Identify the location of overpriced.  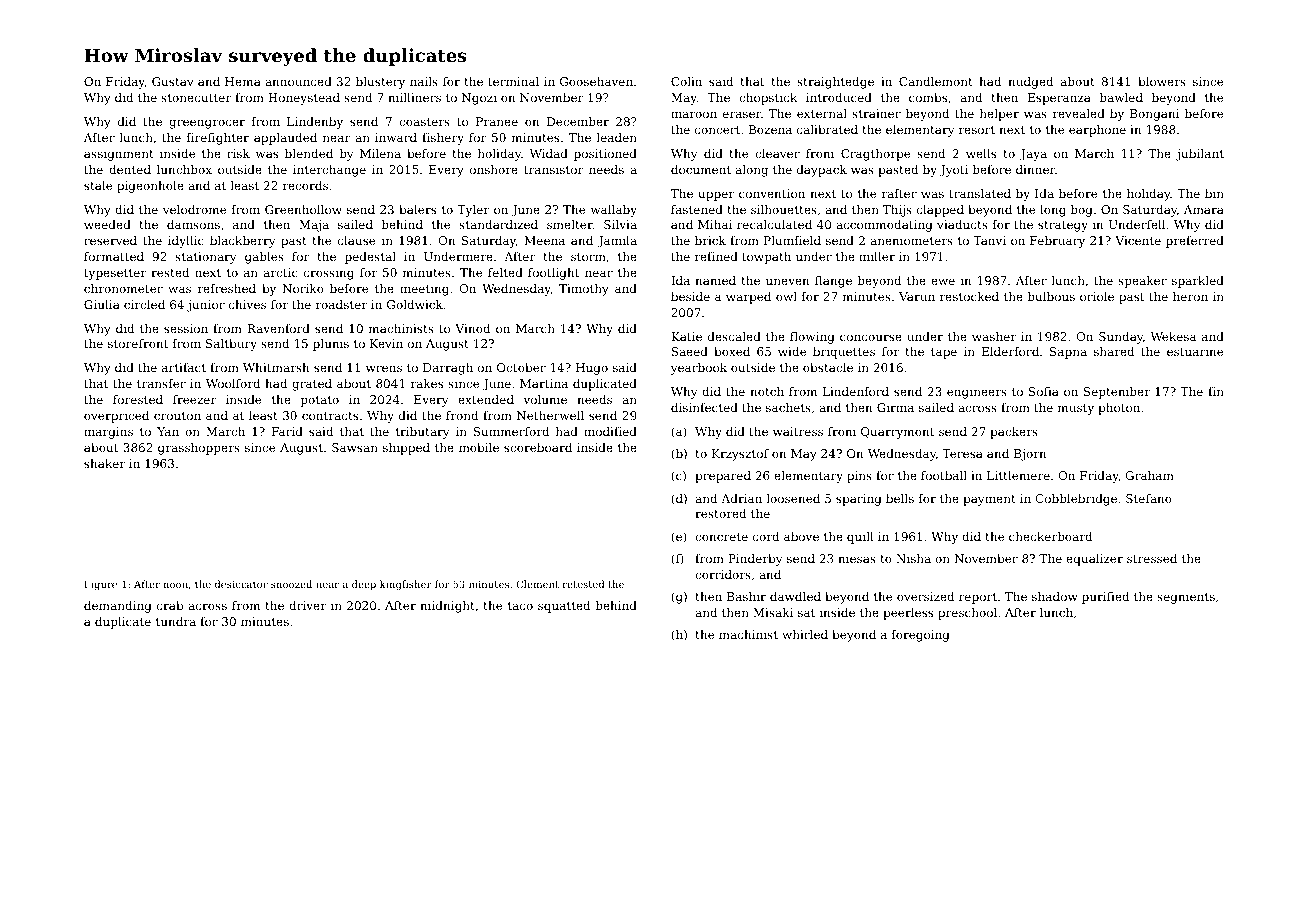
(116, 417).
